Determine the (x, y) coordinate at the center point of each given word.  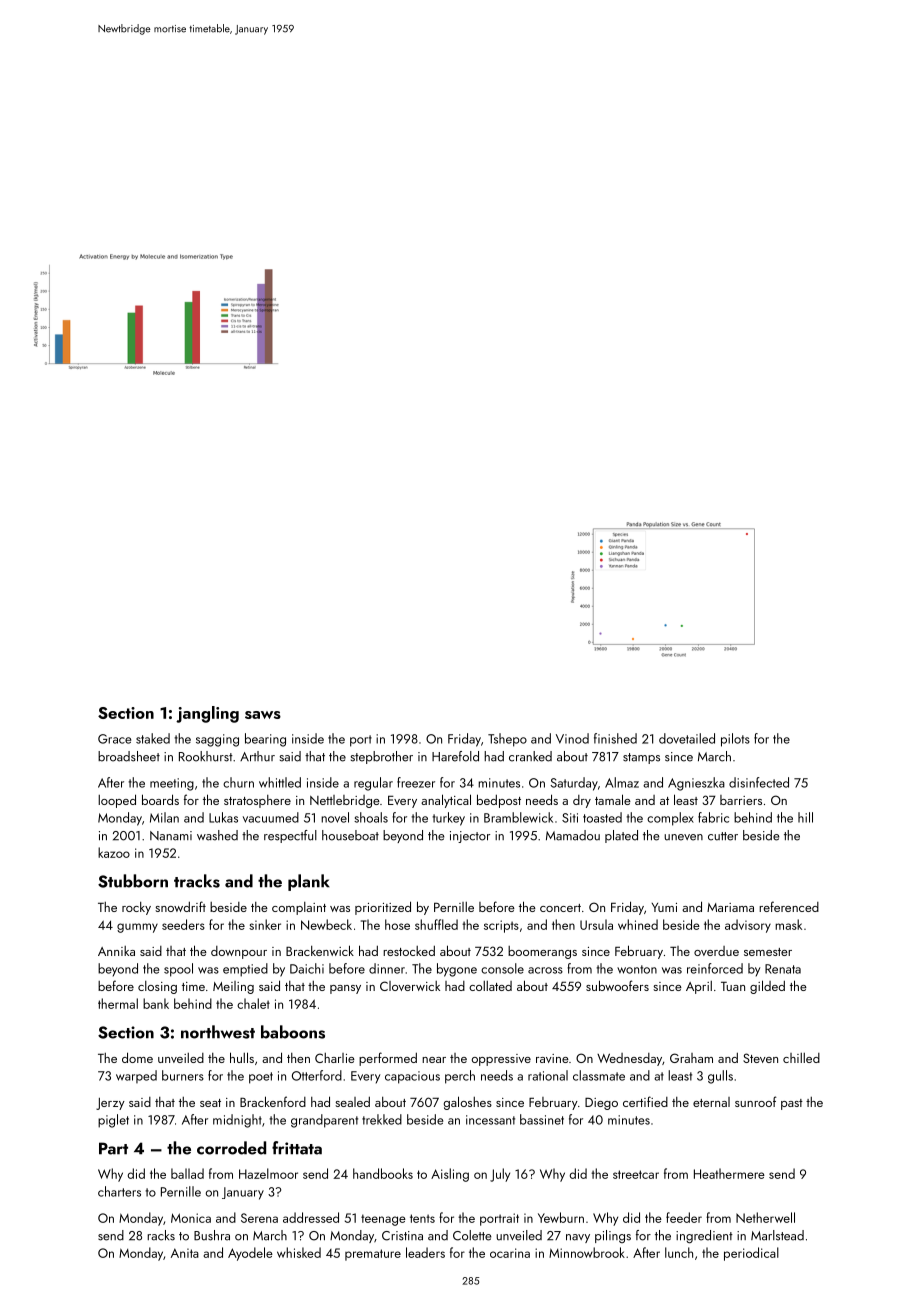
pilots (735, 740)
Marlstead (777, 1235)
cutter (723, 836)
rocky (136, 908)
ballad (187, 1173)
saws (263, 715)
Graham (691, 1058)
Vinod (572, 738)
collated (490, 986)
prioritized (383, 908)
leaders (425, 1252)
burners (183, 1075)
